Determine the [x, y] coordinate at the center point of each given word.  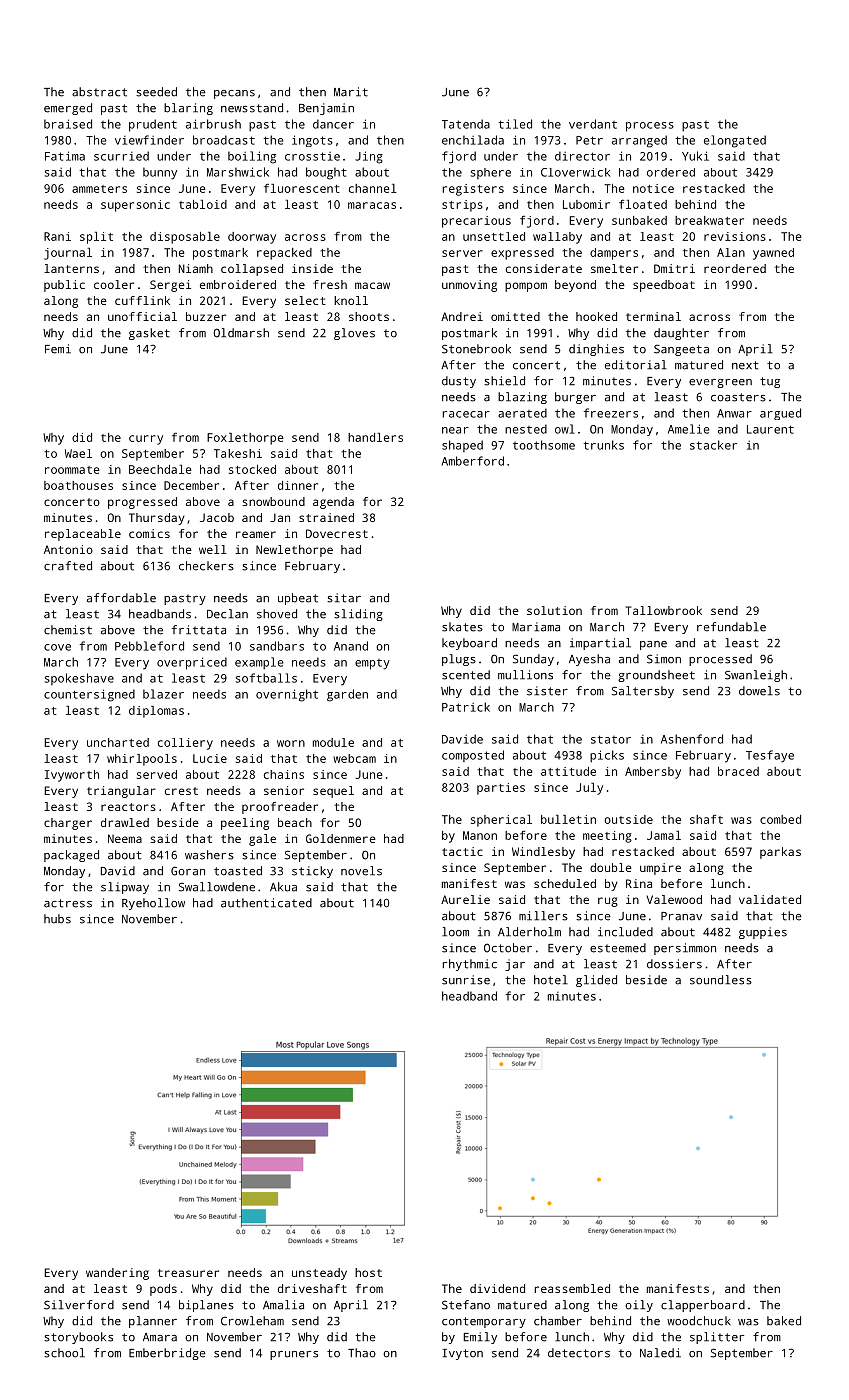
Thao [362, 1353]
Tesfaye [770, 756]
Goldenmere [341, 838]
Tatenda [466, 124]
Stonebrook [476, 349]
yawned [773, 254]
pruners [294, 1355]
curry [146, 440]
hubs [57, 919]
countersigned [89, 695]
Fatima [65, 156]
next [745, 365]
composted [473, 756]
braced [738, 771]
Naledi [660, 1353]
